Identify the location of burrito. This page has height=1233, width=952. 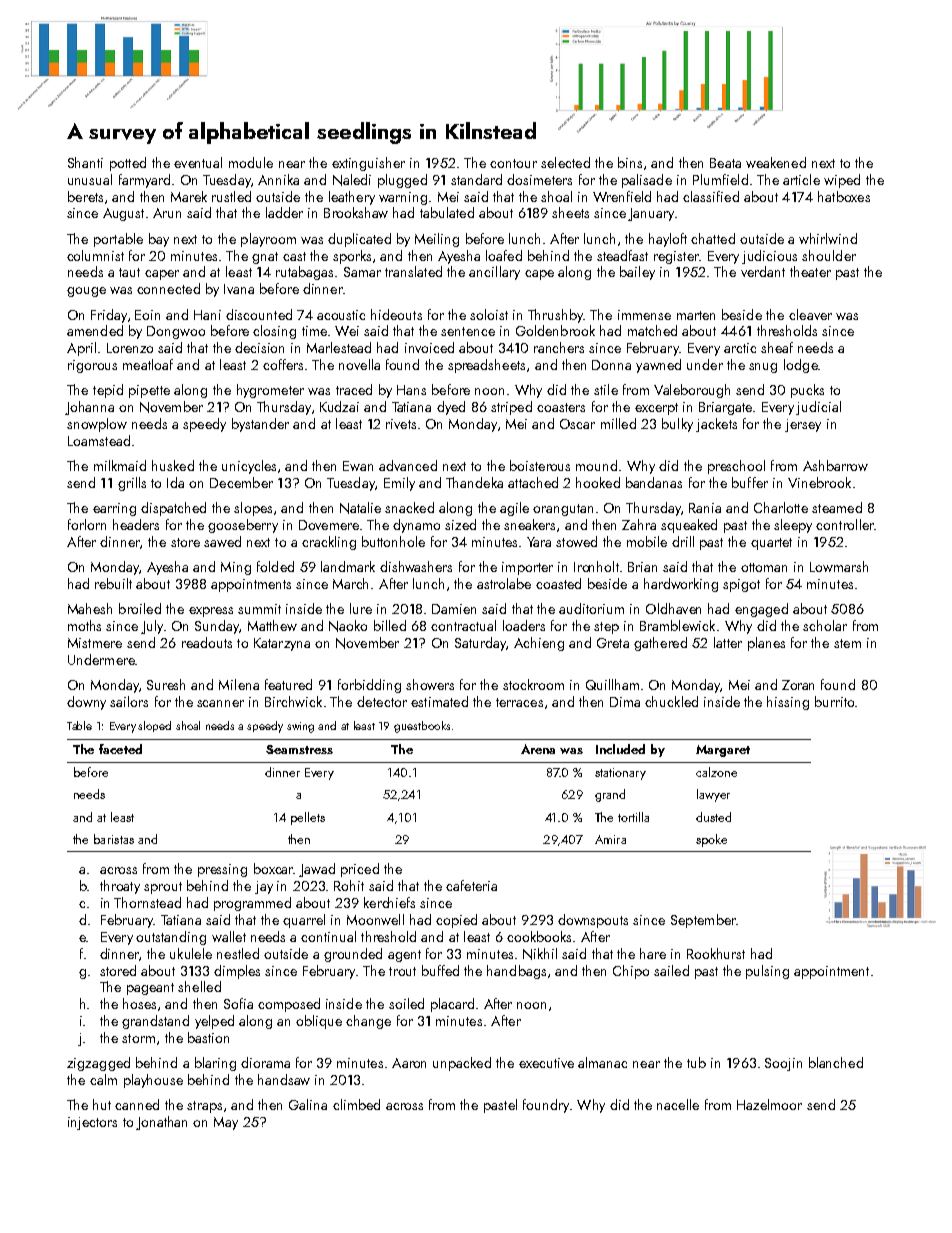
(834, 701).
